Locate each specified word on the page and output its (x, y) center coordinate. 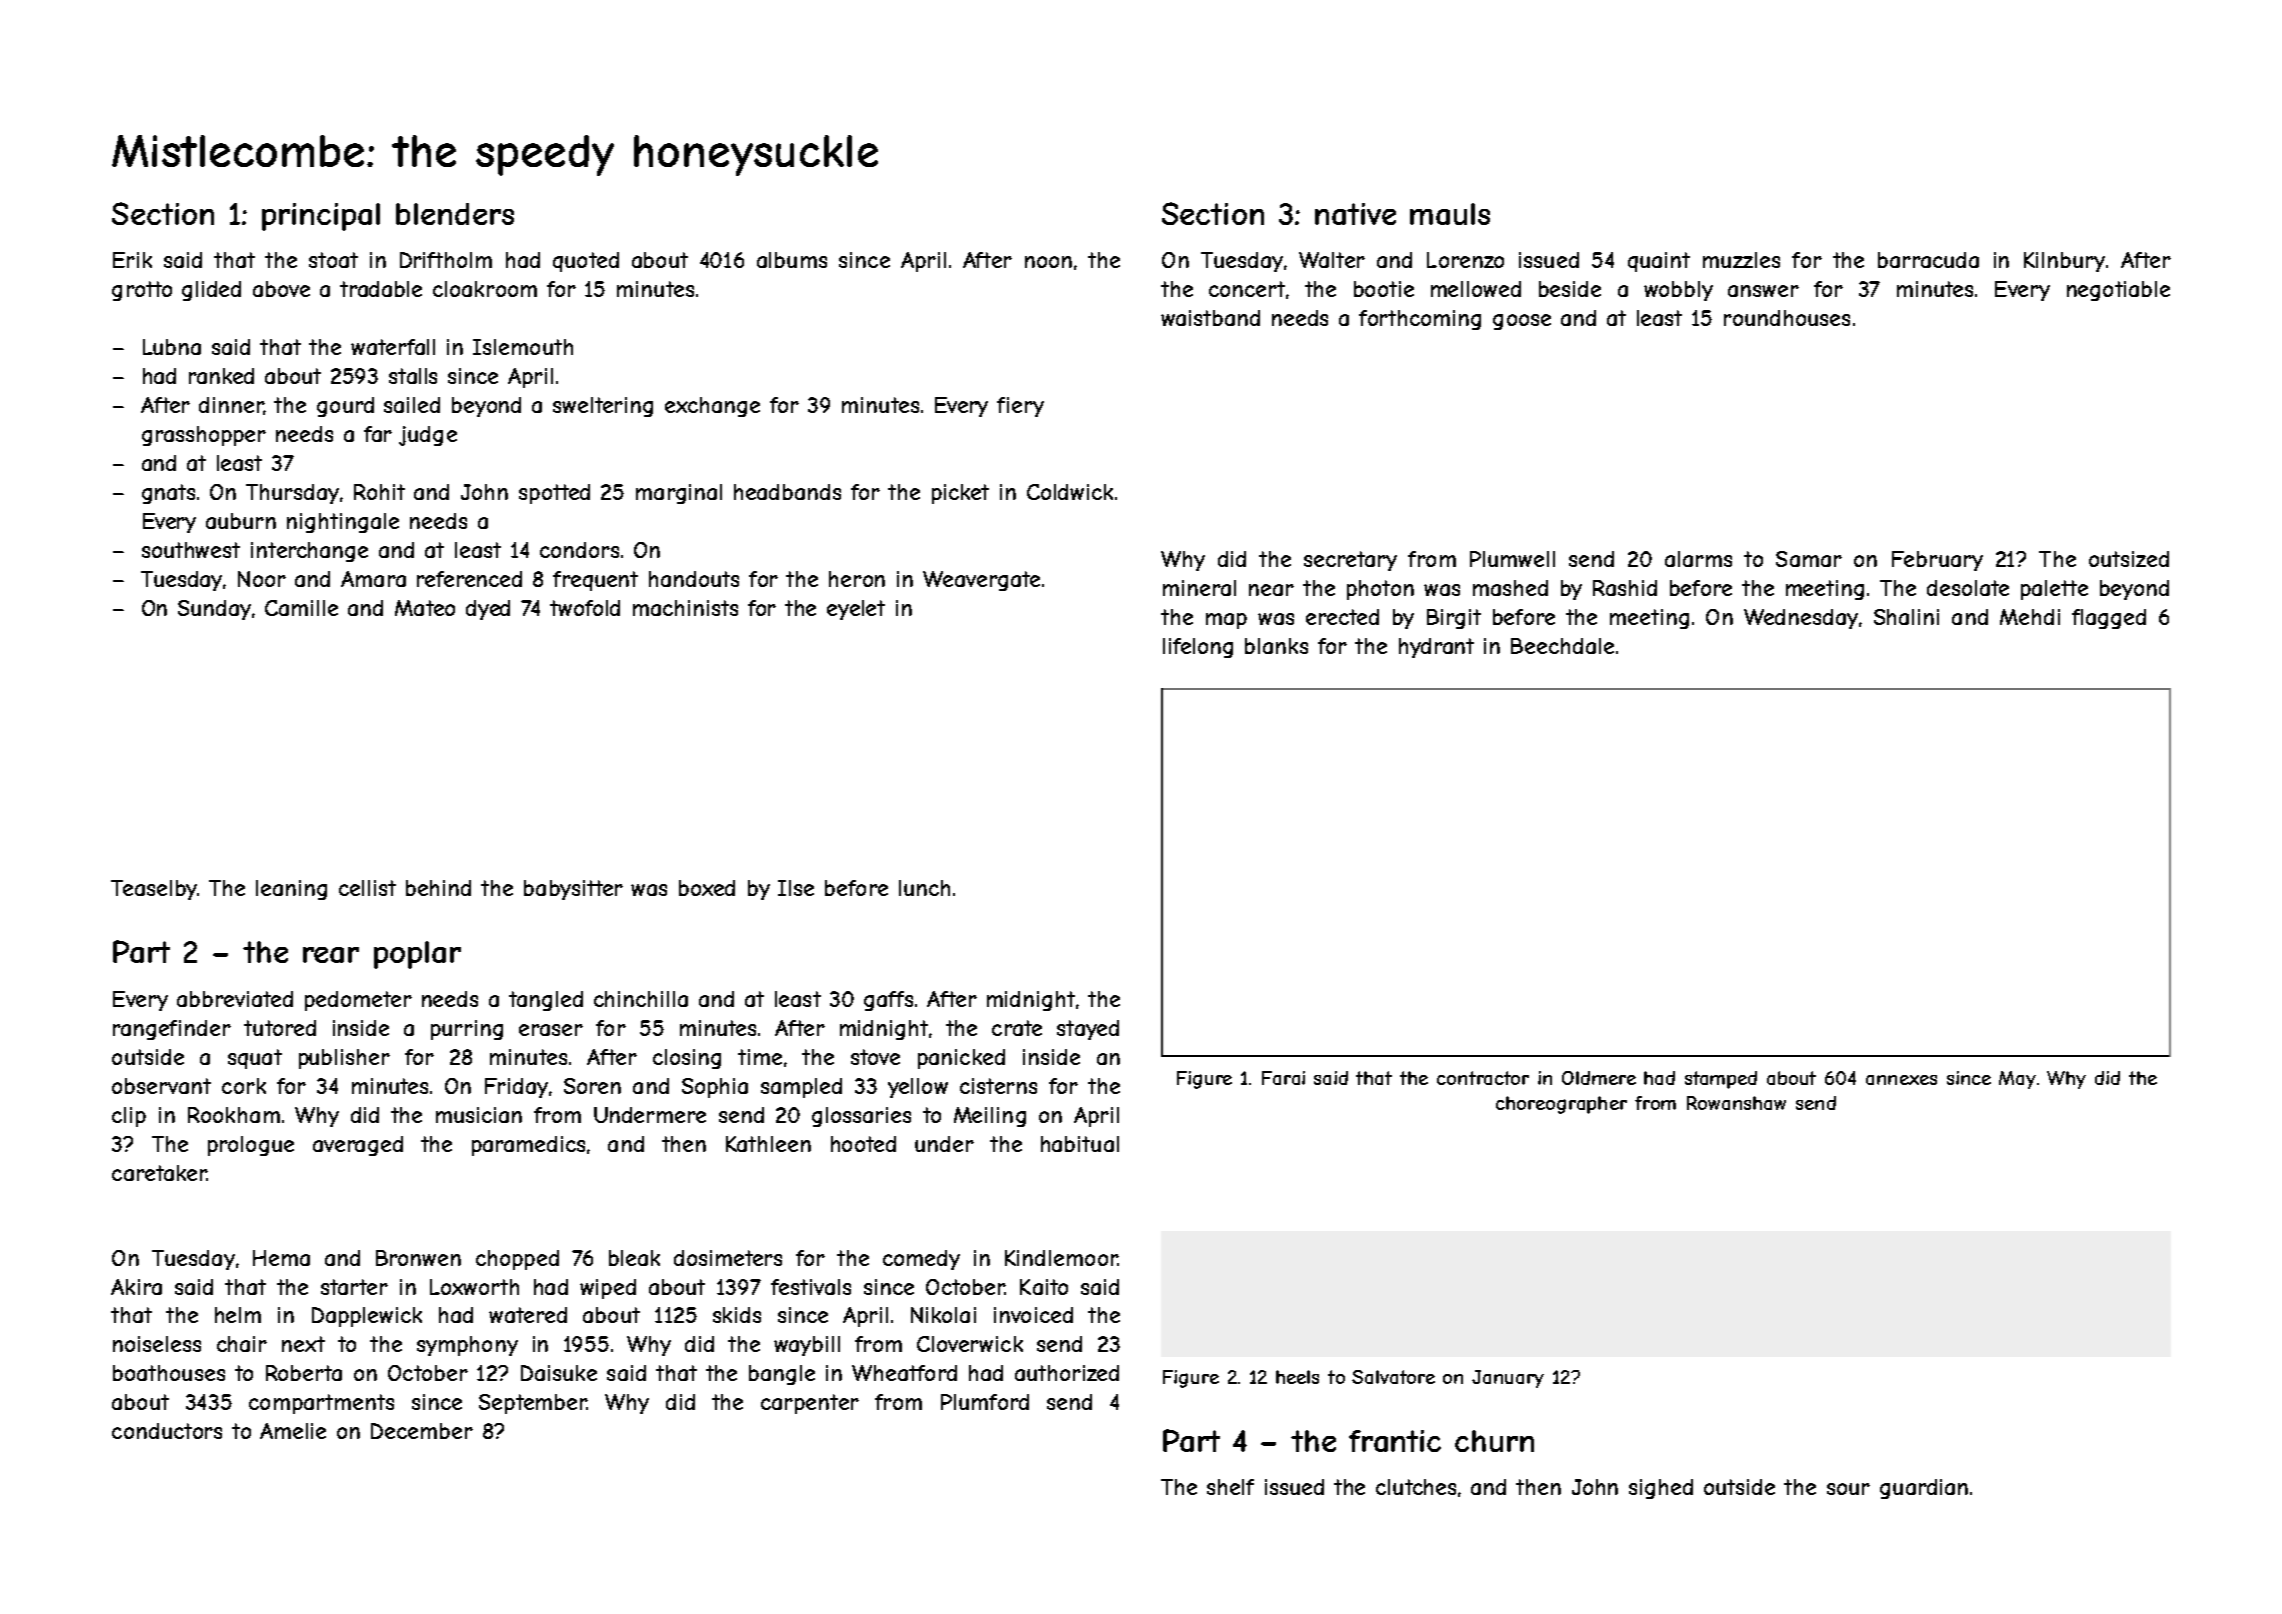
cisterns (998, 1086)
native (1355, 214)
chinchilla (641, 999)
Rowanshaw (1736, 1103)
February (1937, 561)
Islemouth (523, 347)
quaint (1659, 262)
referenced (469, 579)
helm (238, 1315)
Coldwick (1070, 492)
